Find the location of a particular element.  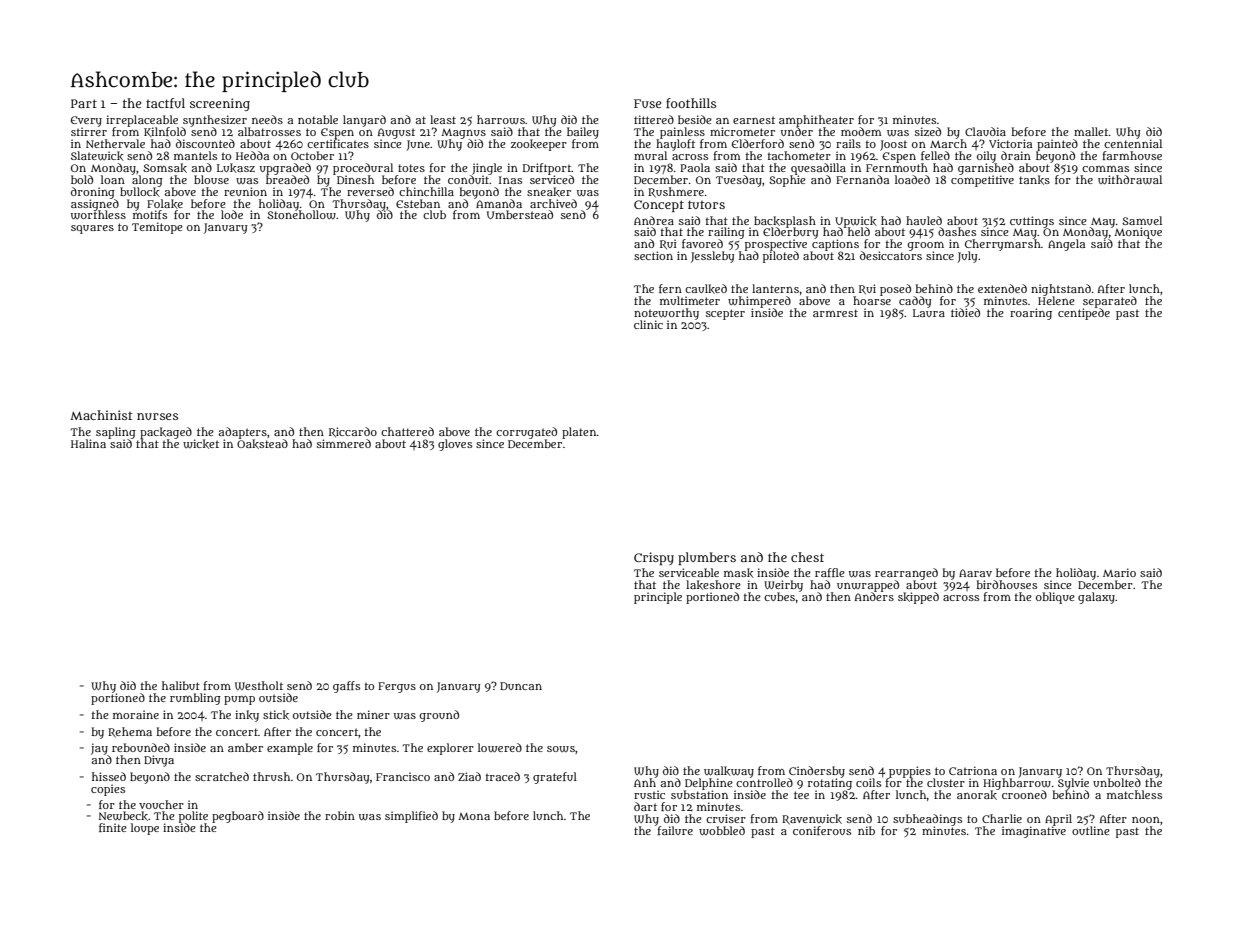

Fuse is located at coordinates (647, 103).
